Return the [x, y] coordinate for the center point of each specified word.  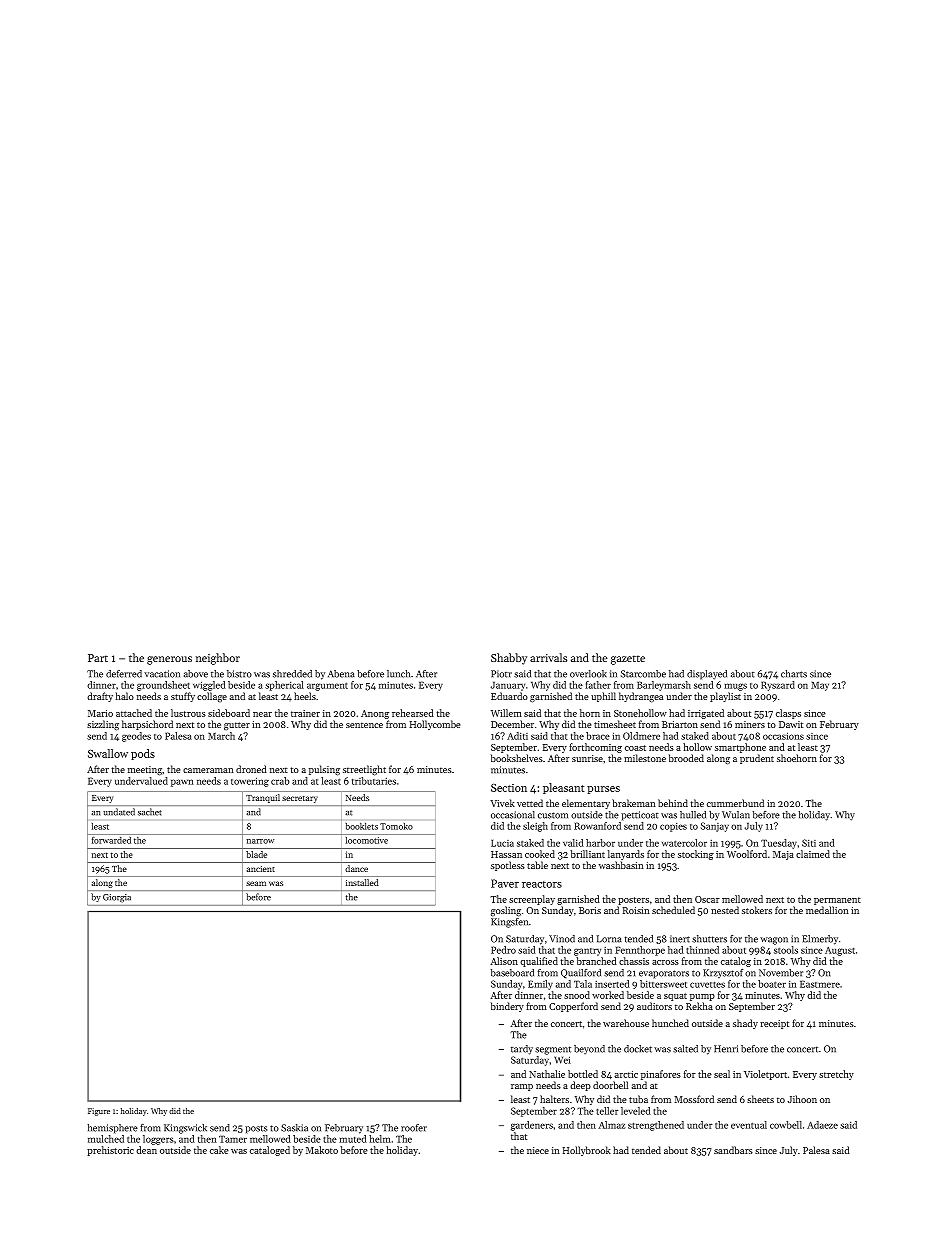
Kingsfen [509, 923]
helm [380, 1139]
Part [98, 658]
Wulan [736, 815]
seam [256, 883]
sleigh [535, 827]
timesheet [615, 724]
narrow [260, 841]
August [840, 951]
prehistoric [110, 1151]
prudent [757, 759]
